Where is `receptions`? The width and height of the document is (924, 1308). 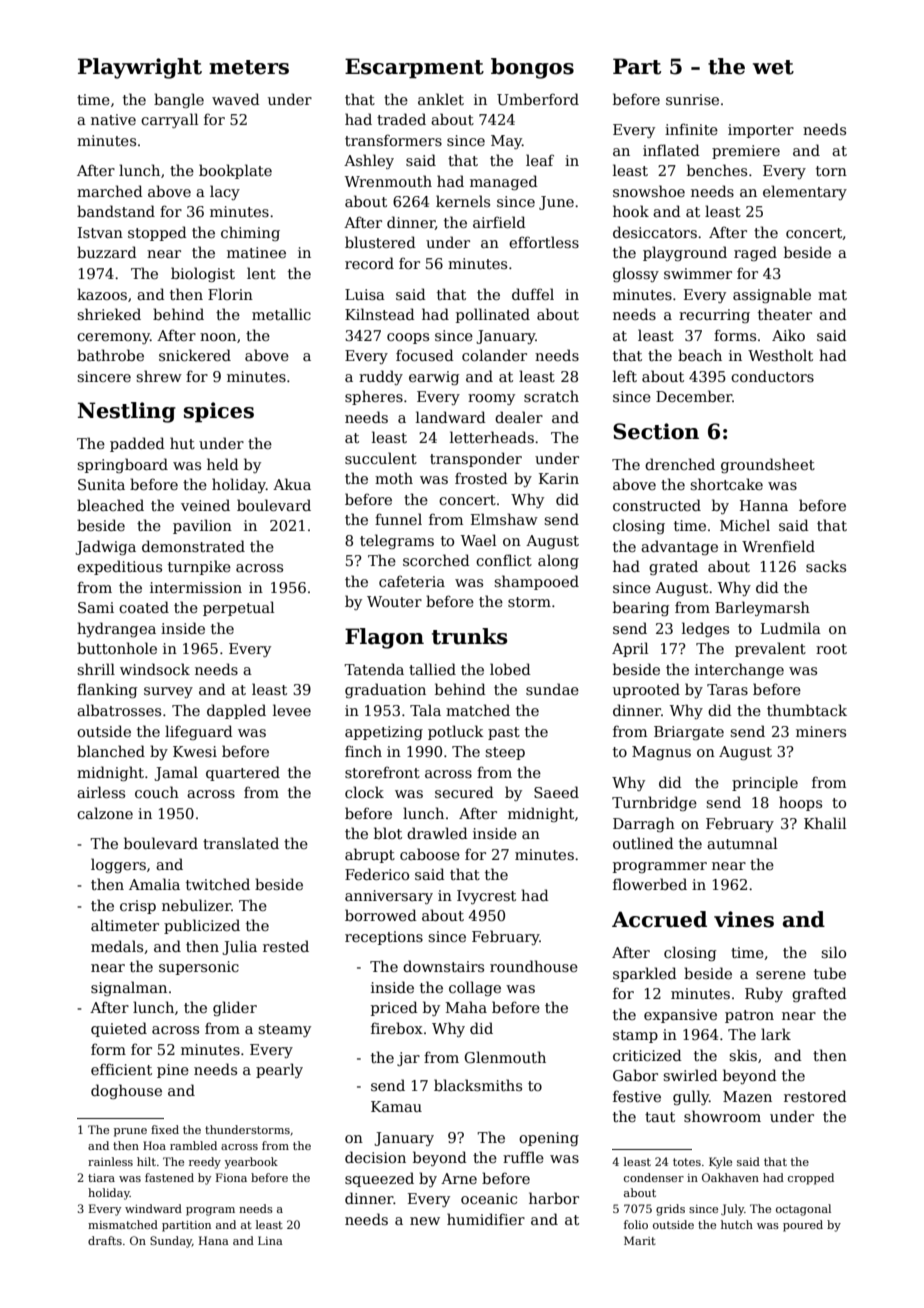
receptions is located at coordinates (384, 938).
